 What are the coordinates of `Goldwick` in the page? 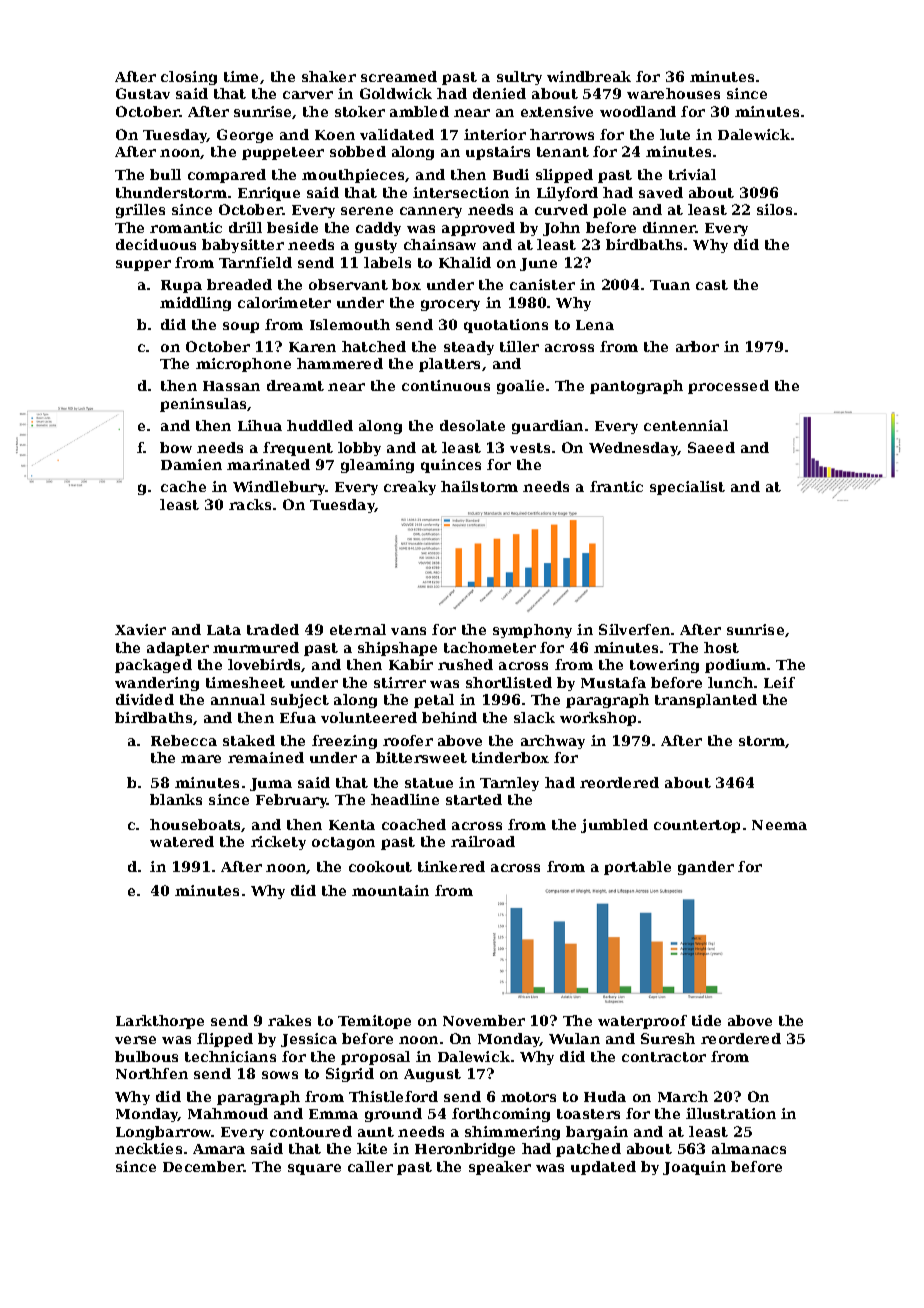 It's located at (396, 93).
